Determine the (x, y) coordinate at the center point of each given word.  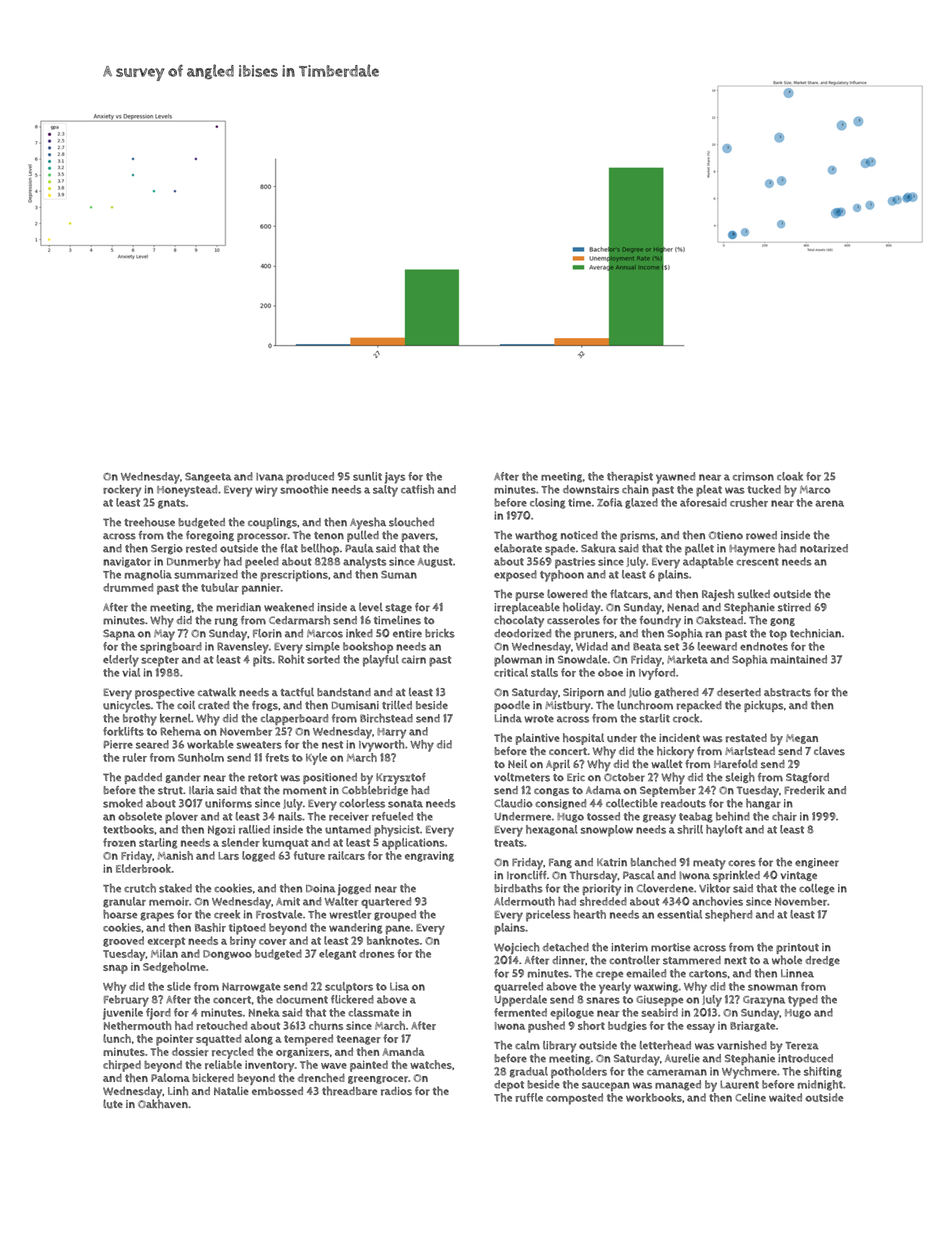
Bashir (210, 927)
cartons (708, 974)
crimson (753, 476)
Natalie (231, 1090)
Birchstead (386, 718)
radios (396, 1091)
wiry (266, 491)
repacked (699, 706)
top (778, 635)
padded (143, 778)
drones (377, 953)
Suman (399, 574)
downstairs (591, 489)
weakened (289, 607)
